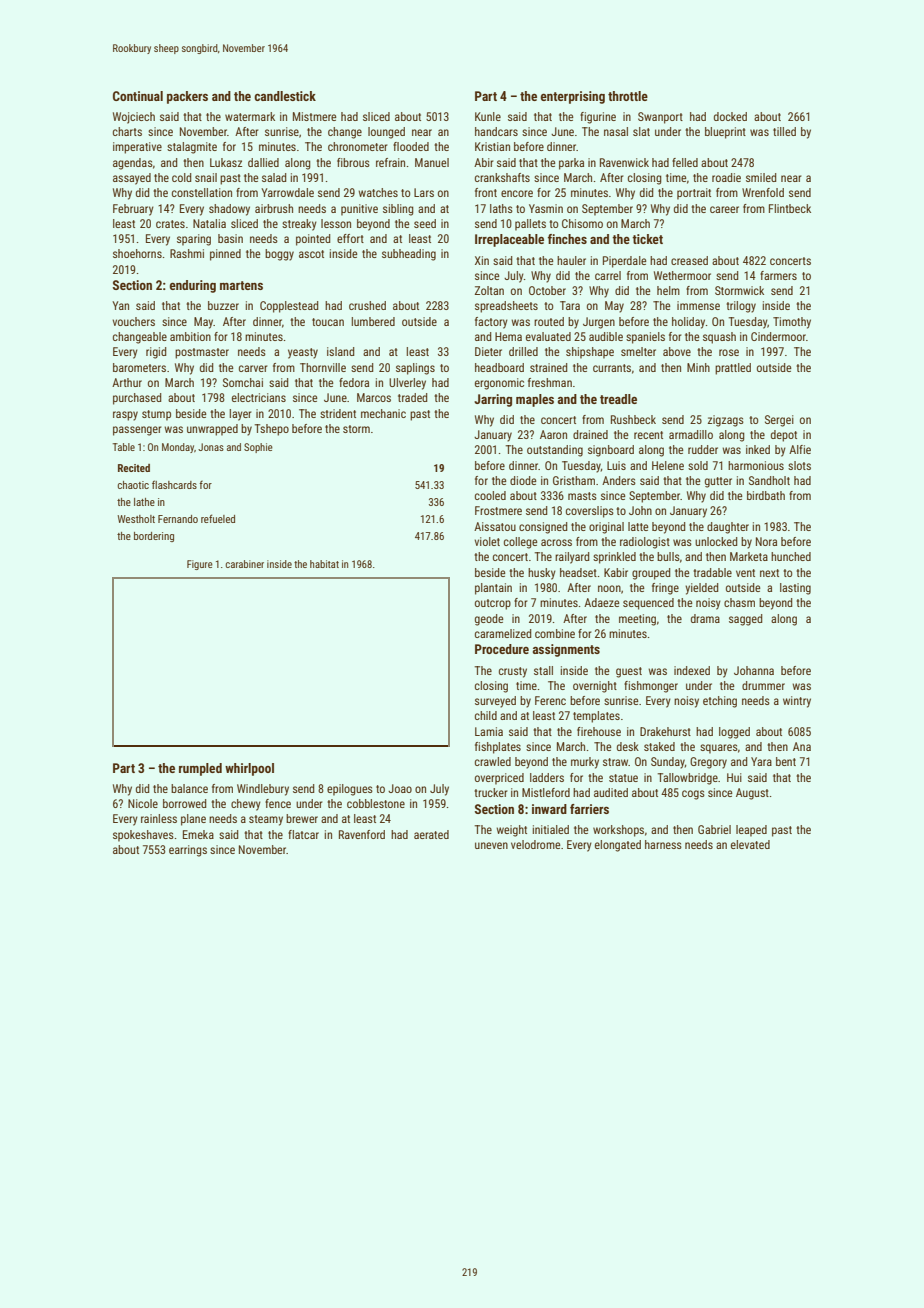 This screenshot has height=1308, width=924. Describe the element at coordinates (795, 589) in the screenshot. I see `lasting` at that location.
